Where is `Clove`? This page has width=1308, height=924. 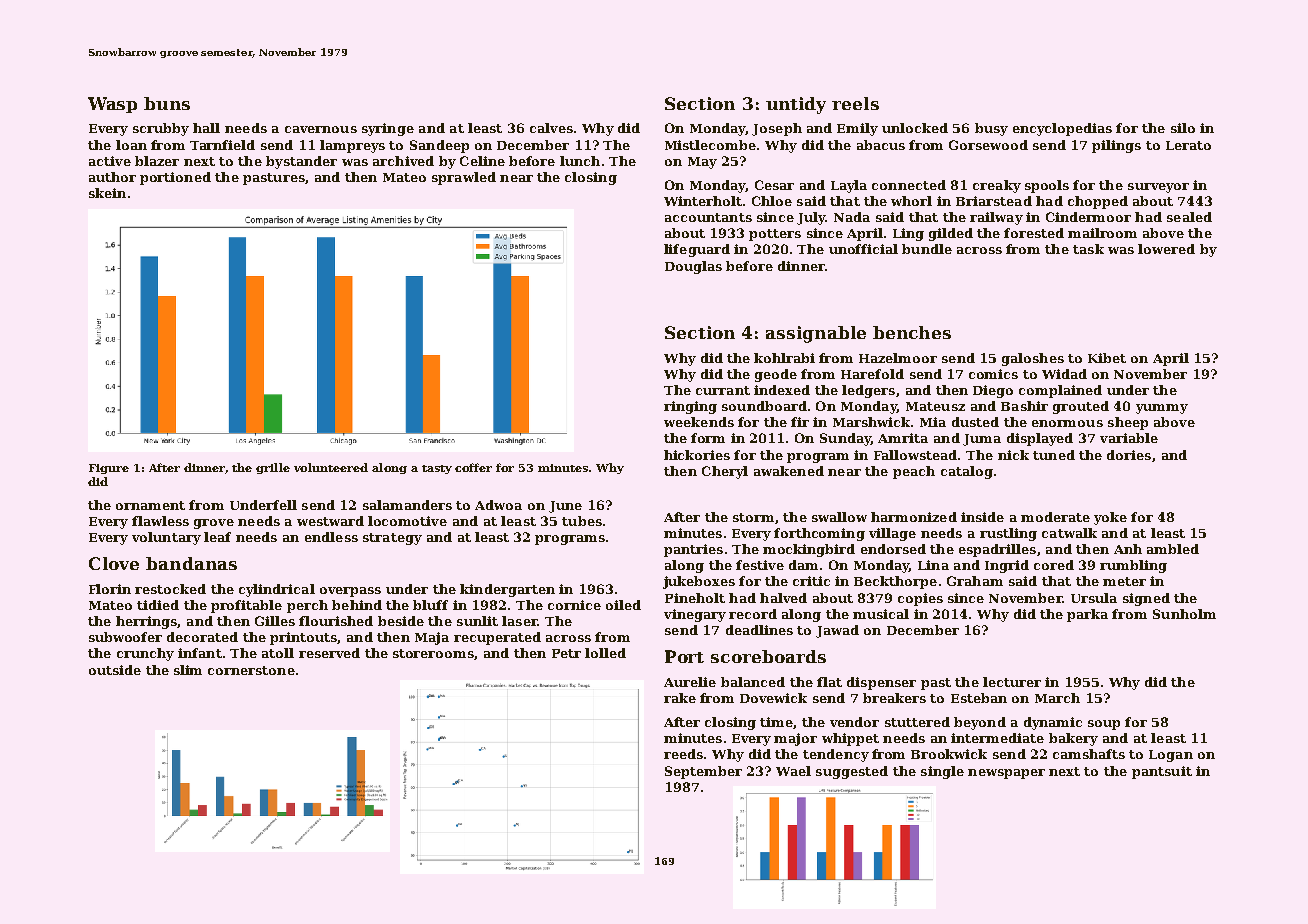 Clove is located at coordinates (114, 563).
